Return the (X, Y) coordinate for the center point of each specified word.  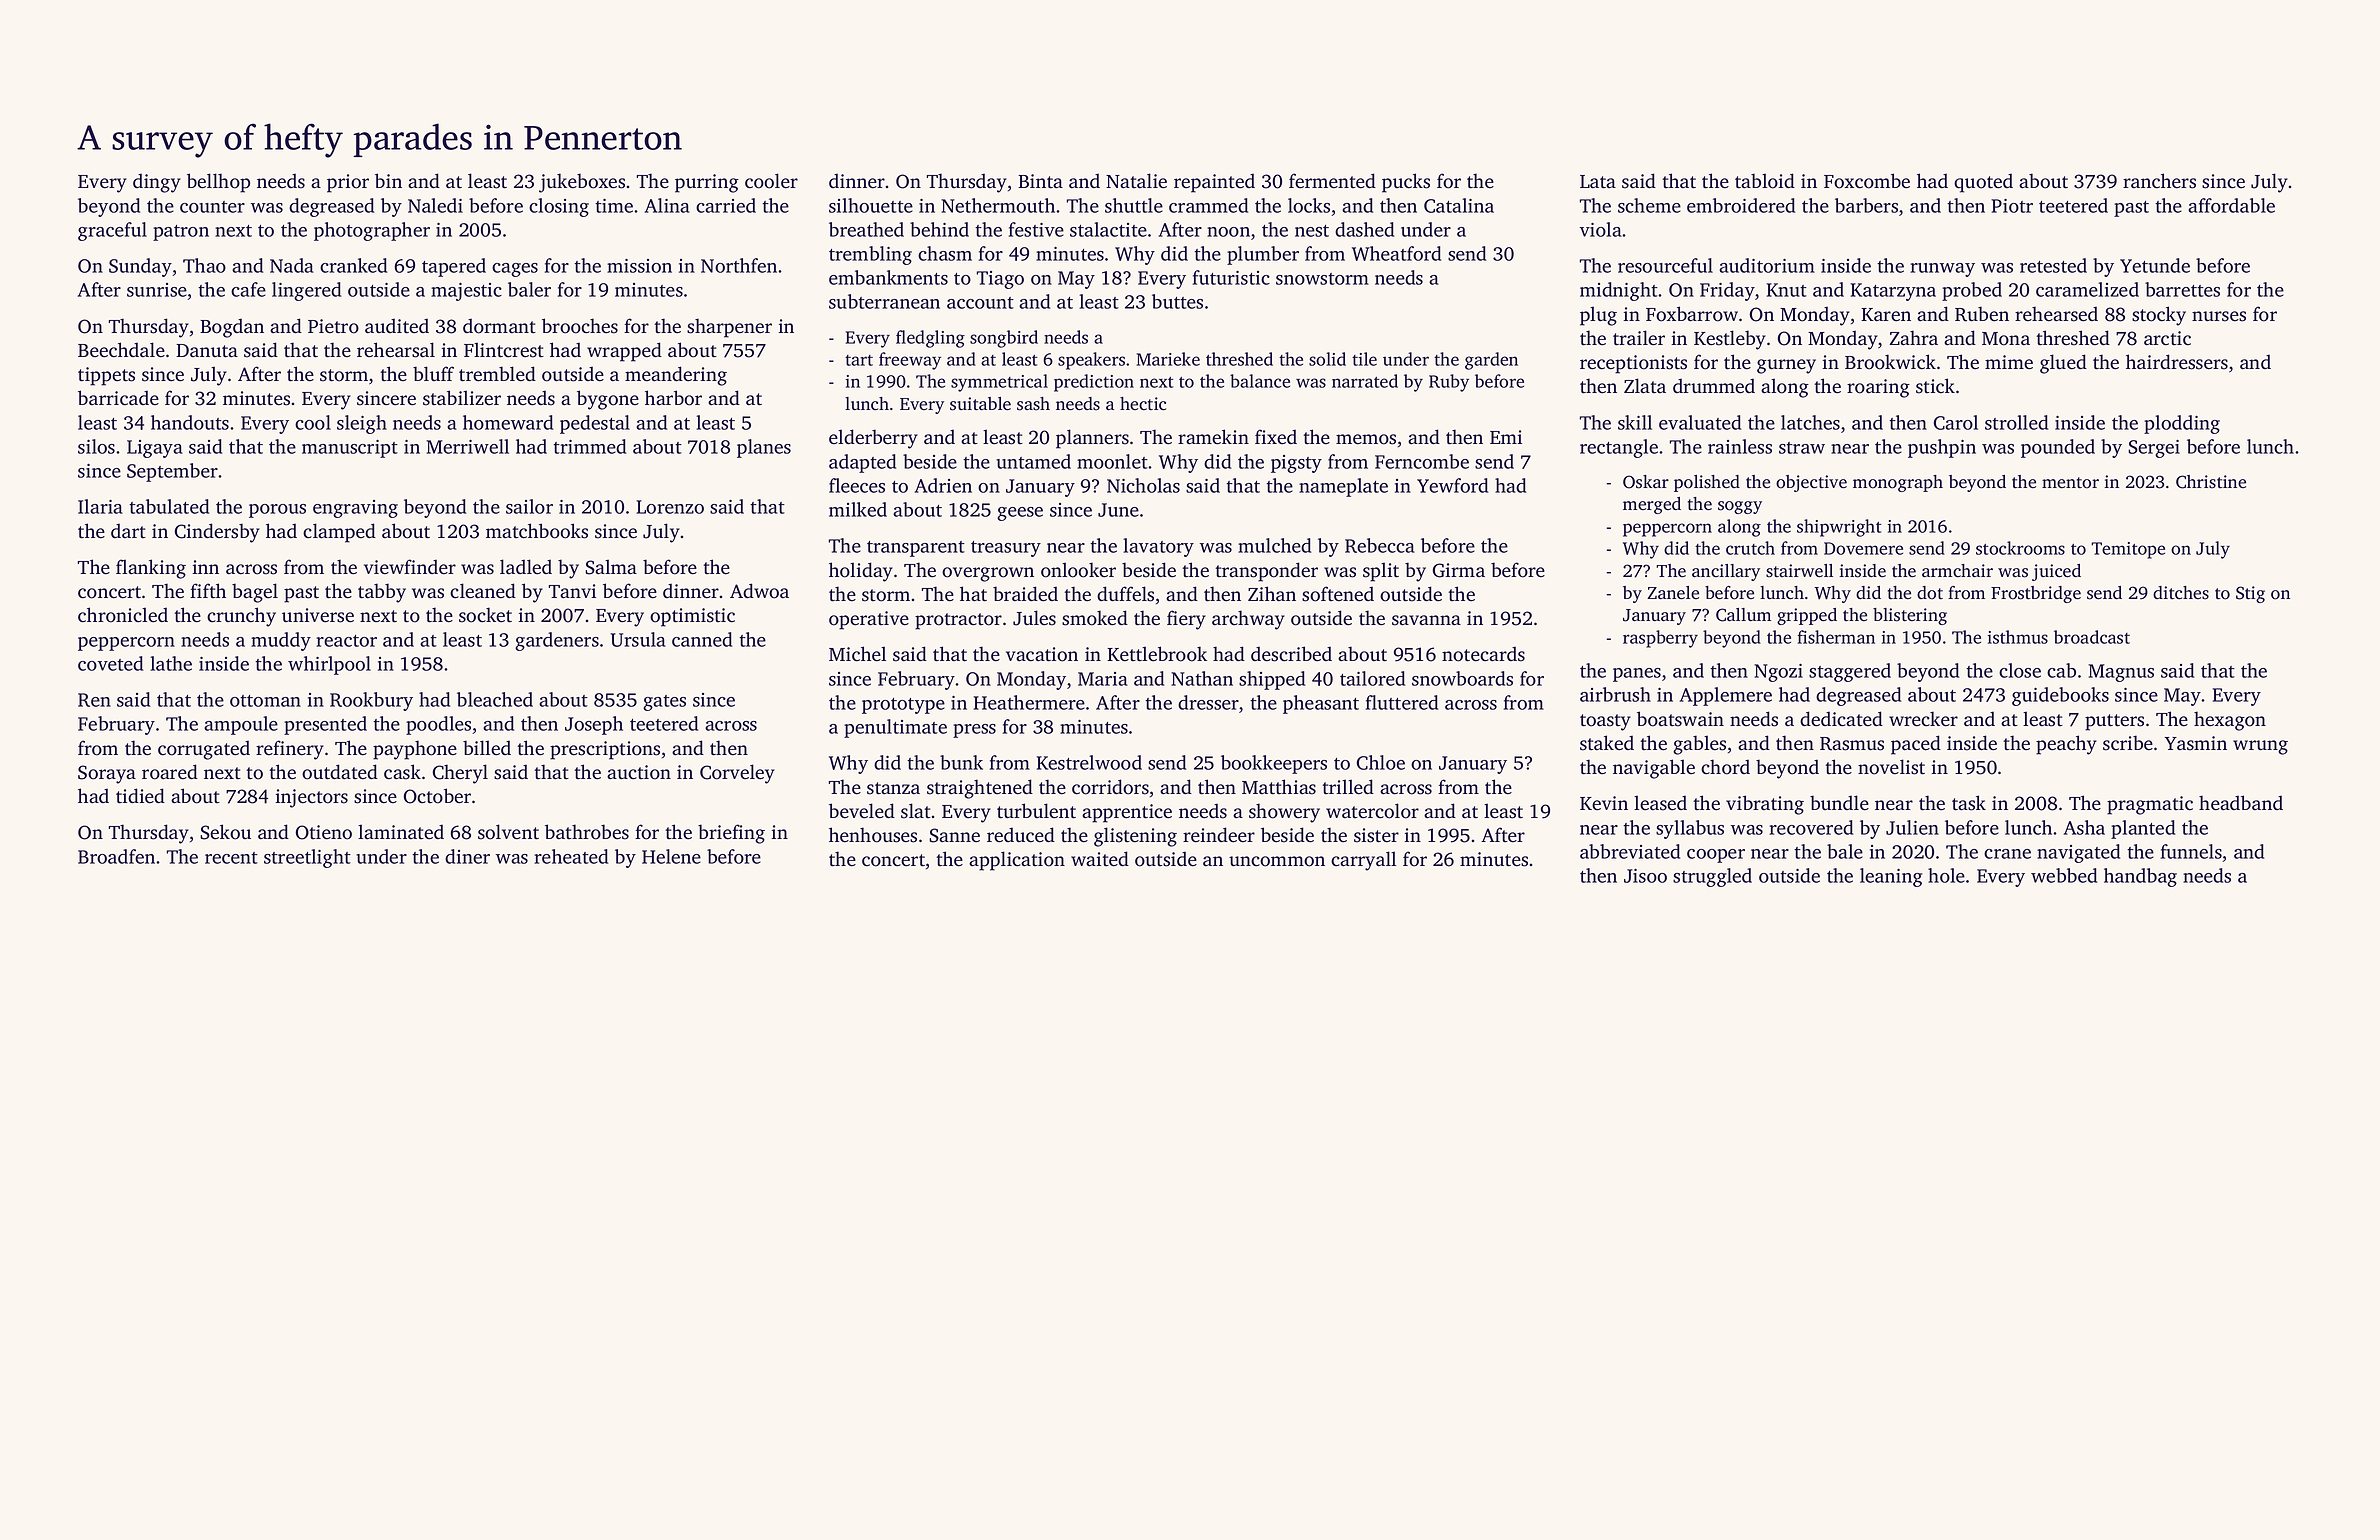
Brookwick (1890, 362)
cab (2061, 670)
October (437, 796)
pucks (1406, 183)
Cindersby (217, 533)
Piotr (2012, 206)
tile (1364, 359)
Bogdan (232, 328)
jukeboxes (582, 183)
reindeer (1219, 835)
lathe (171, 663)
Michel (857, 654)
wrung (2260, 747)
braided (1025, 594)
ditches (2181, 593)
